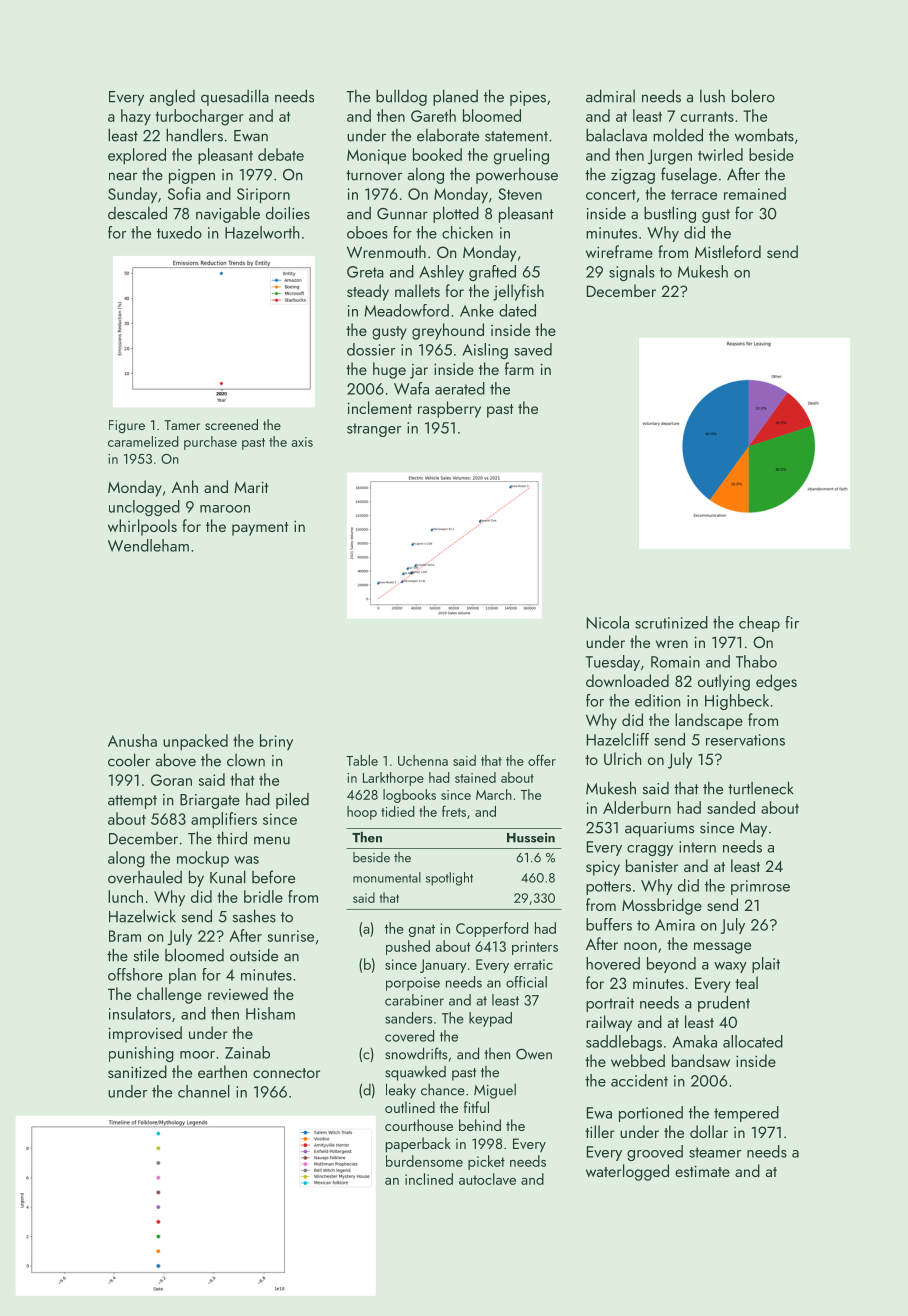 The width and height of the screenshot is (908, 1316). I want to click on bolero, so click(753, 96).
